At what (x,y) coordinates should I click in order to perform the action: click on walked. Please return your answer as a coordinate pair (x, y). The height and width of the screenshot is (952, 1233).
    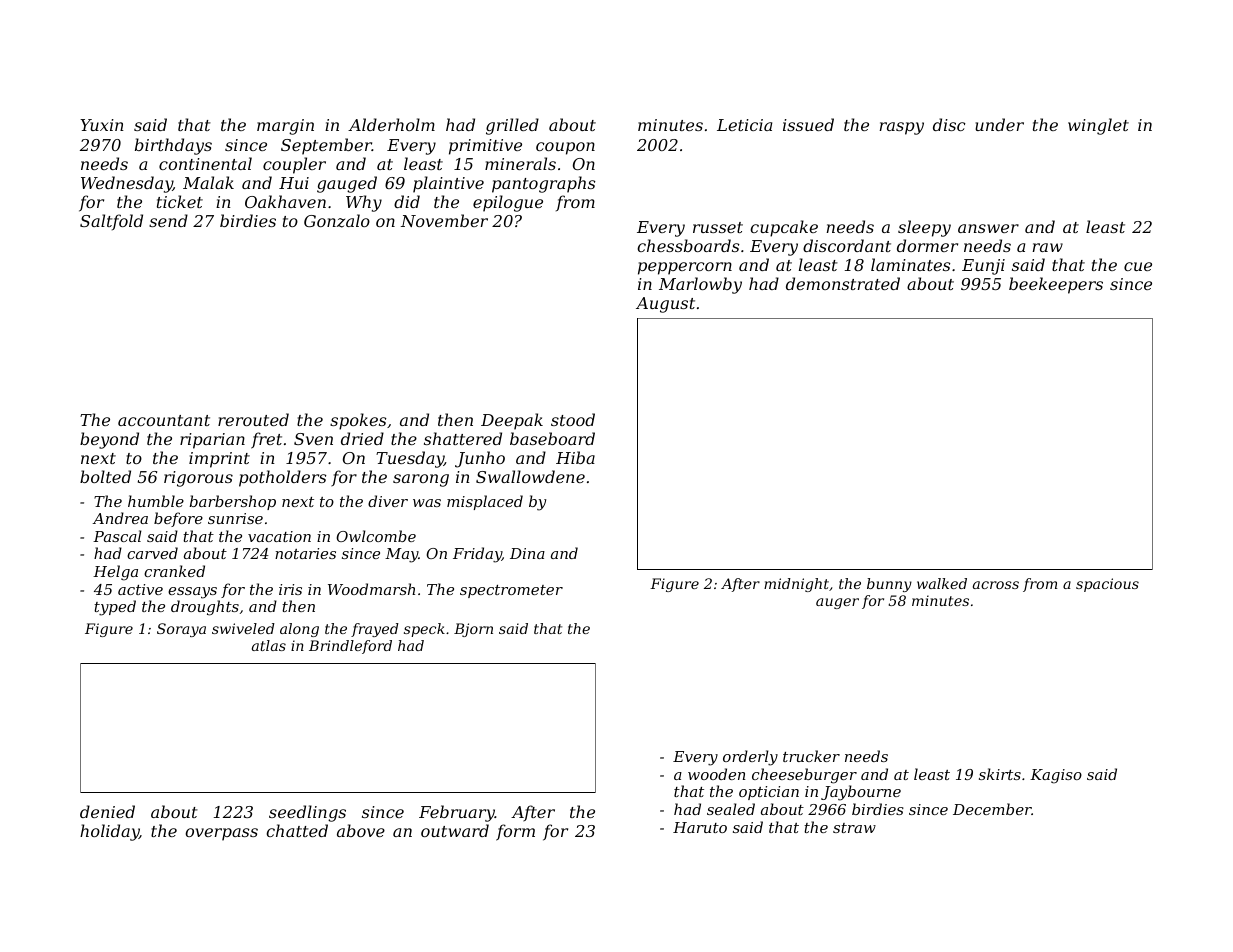
    Looking at the image, I should click on (942, 583).
